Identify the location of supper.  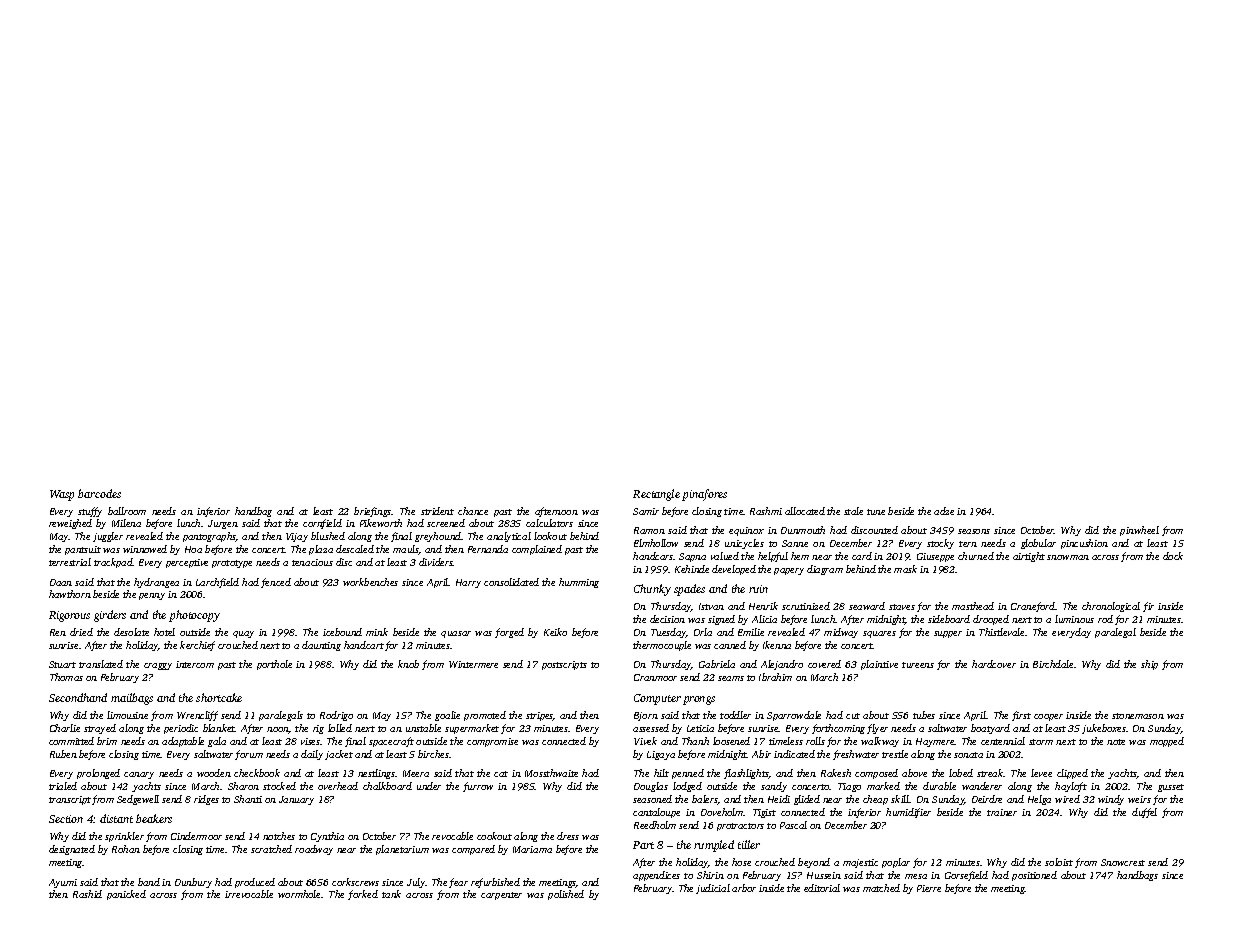
(948, 634).
